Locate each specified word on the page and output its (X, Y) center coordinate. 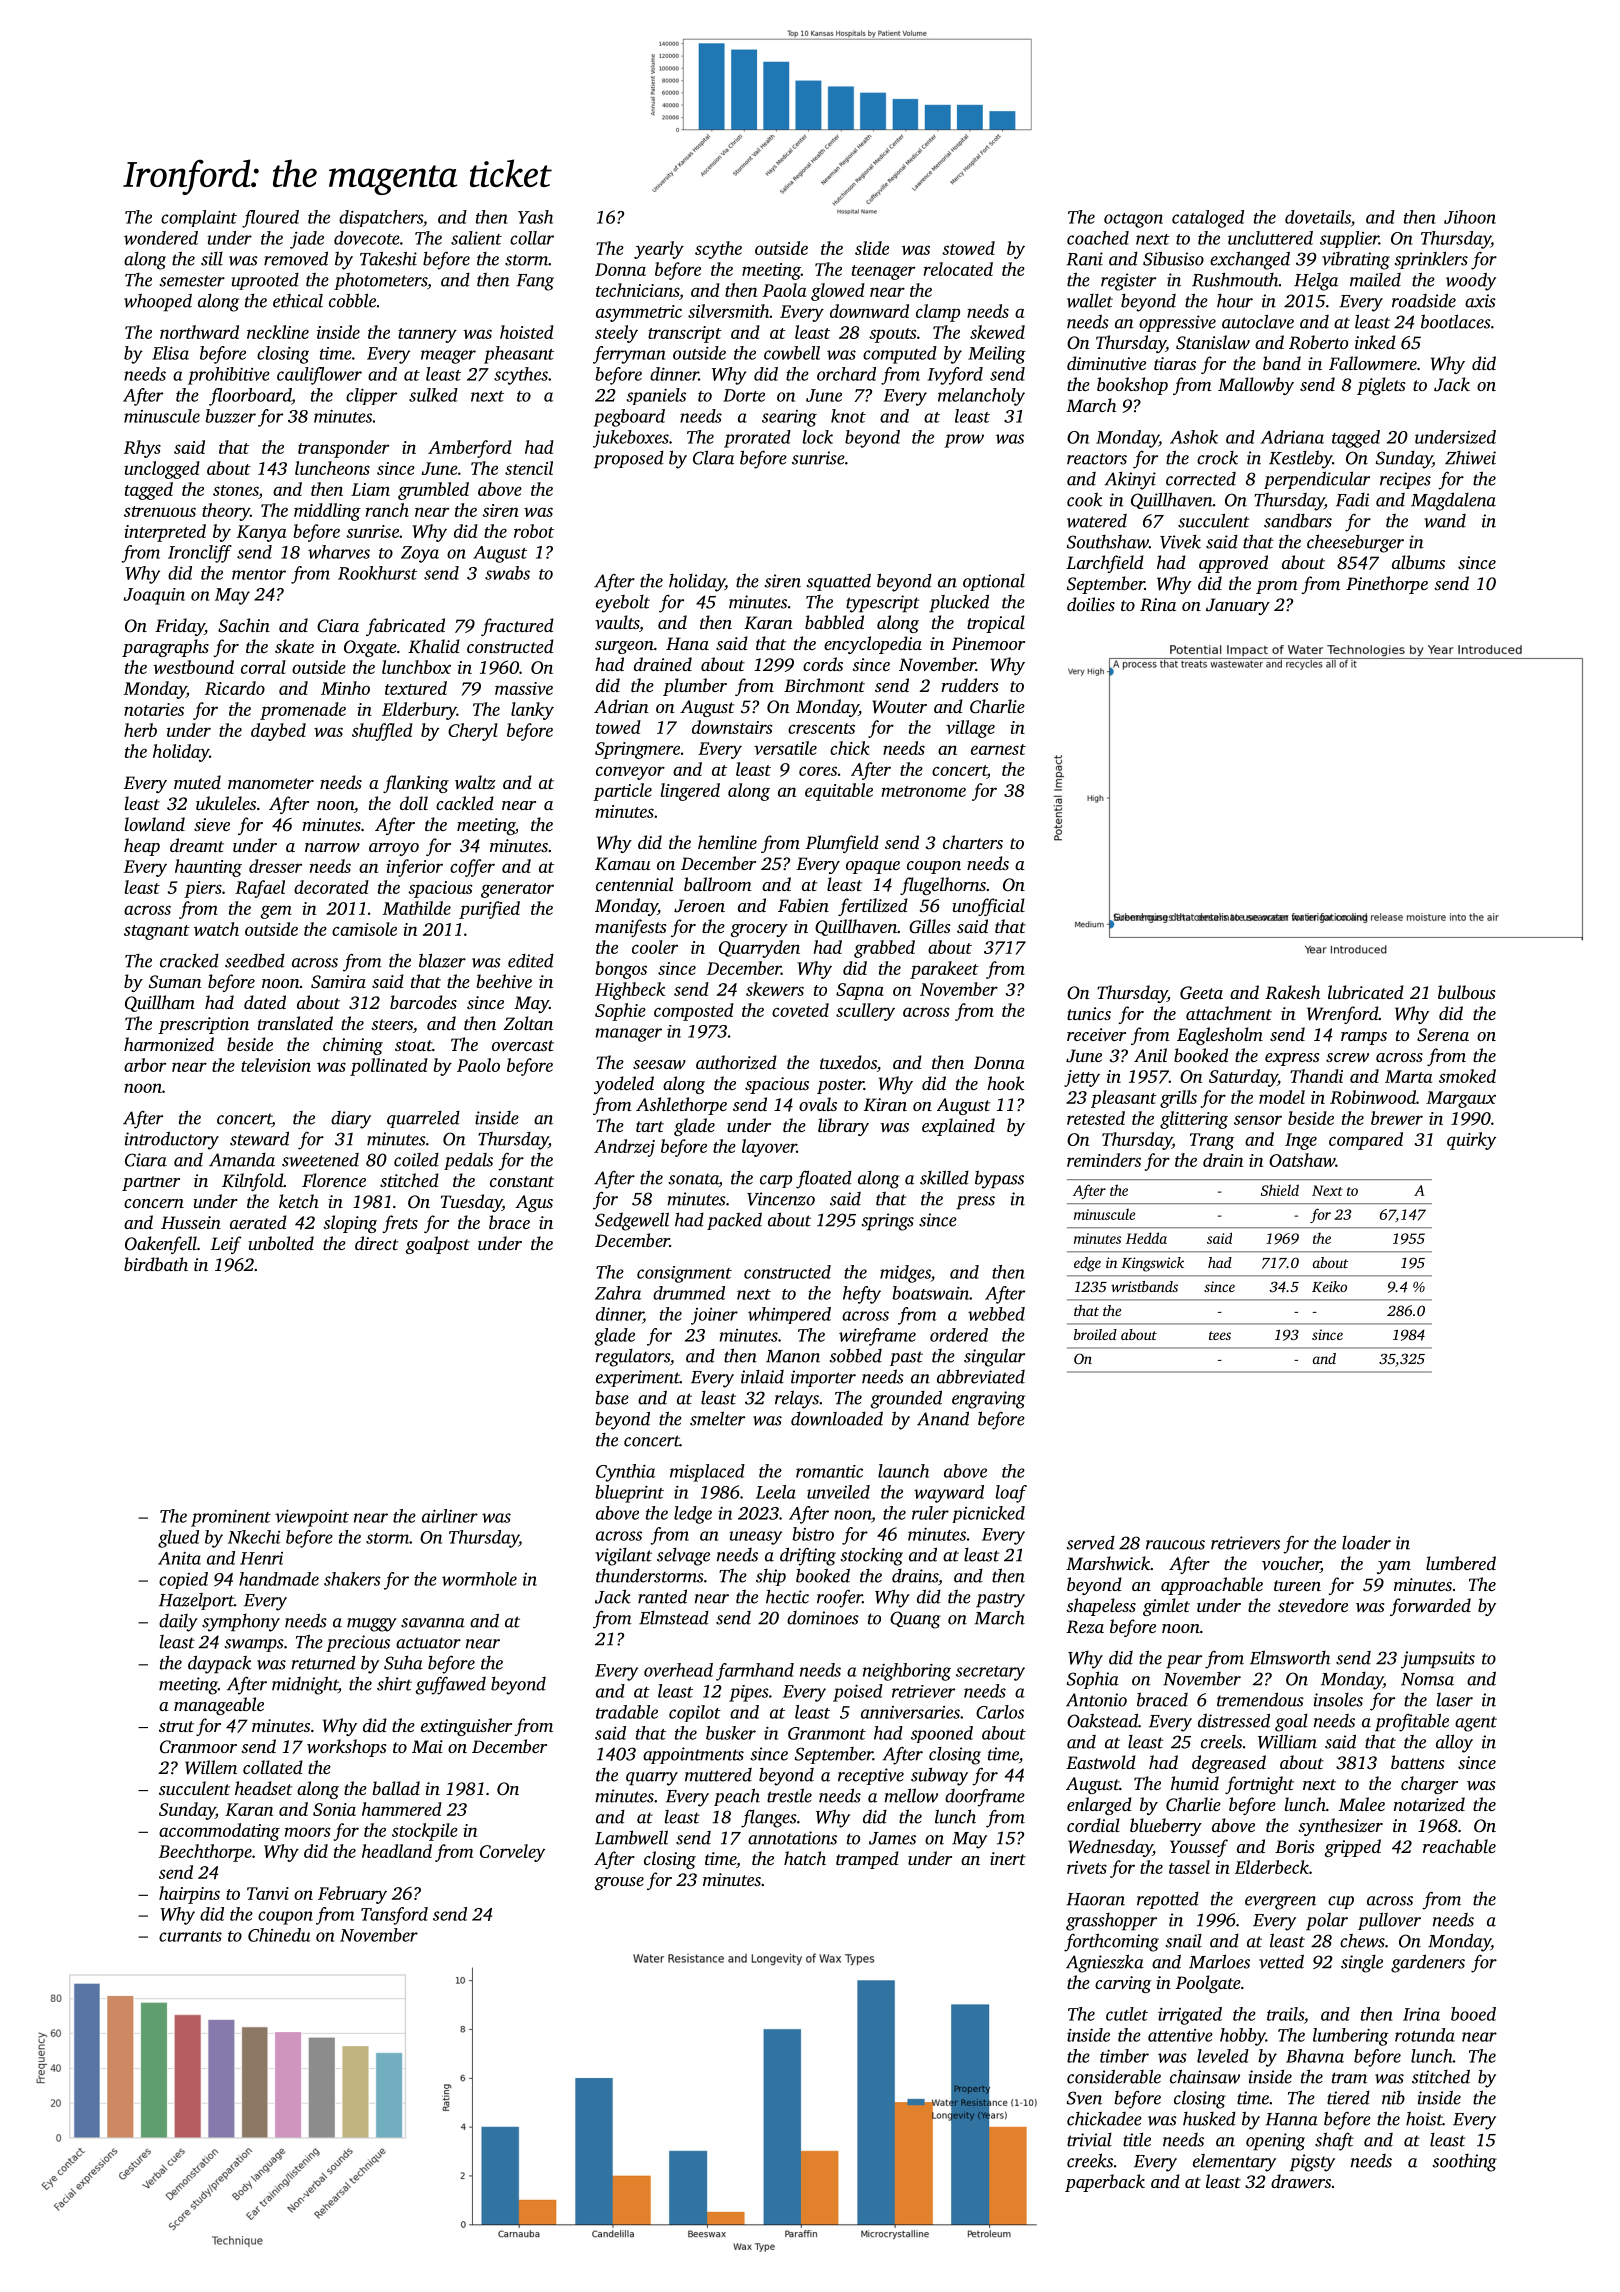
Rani (1084, 259)
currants (190, 1936)
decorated (331, 887)
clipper (371, 396)
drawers (1301, 2181)
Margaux (1461, 1099)
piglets (1381, 386)
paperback (1105, 2183)
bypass (999, 1179)
